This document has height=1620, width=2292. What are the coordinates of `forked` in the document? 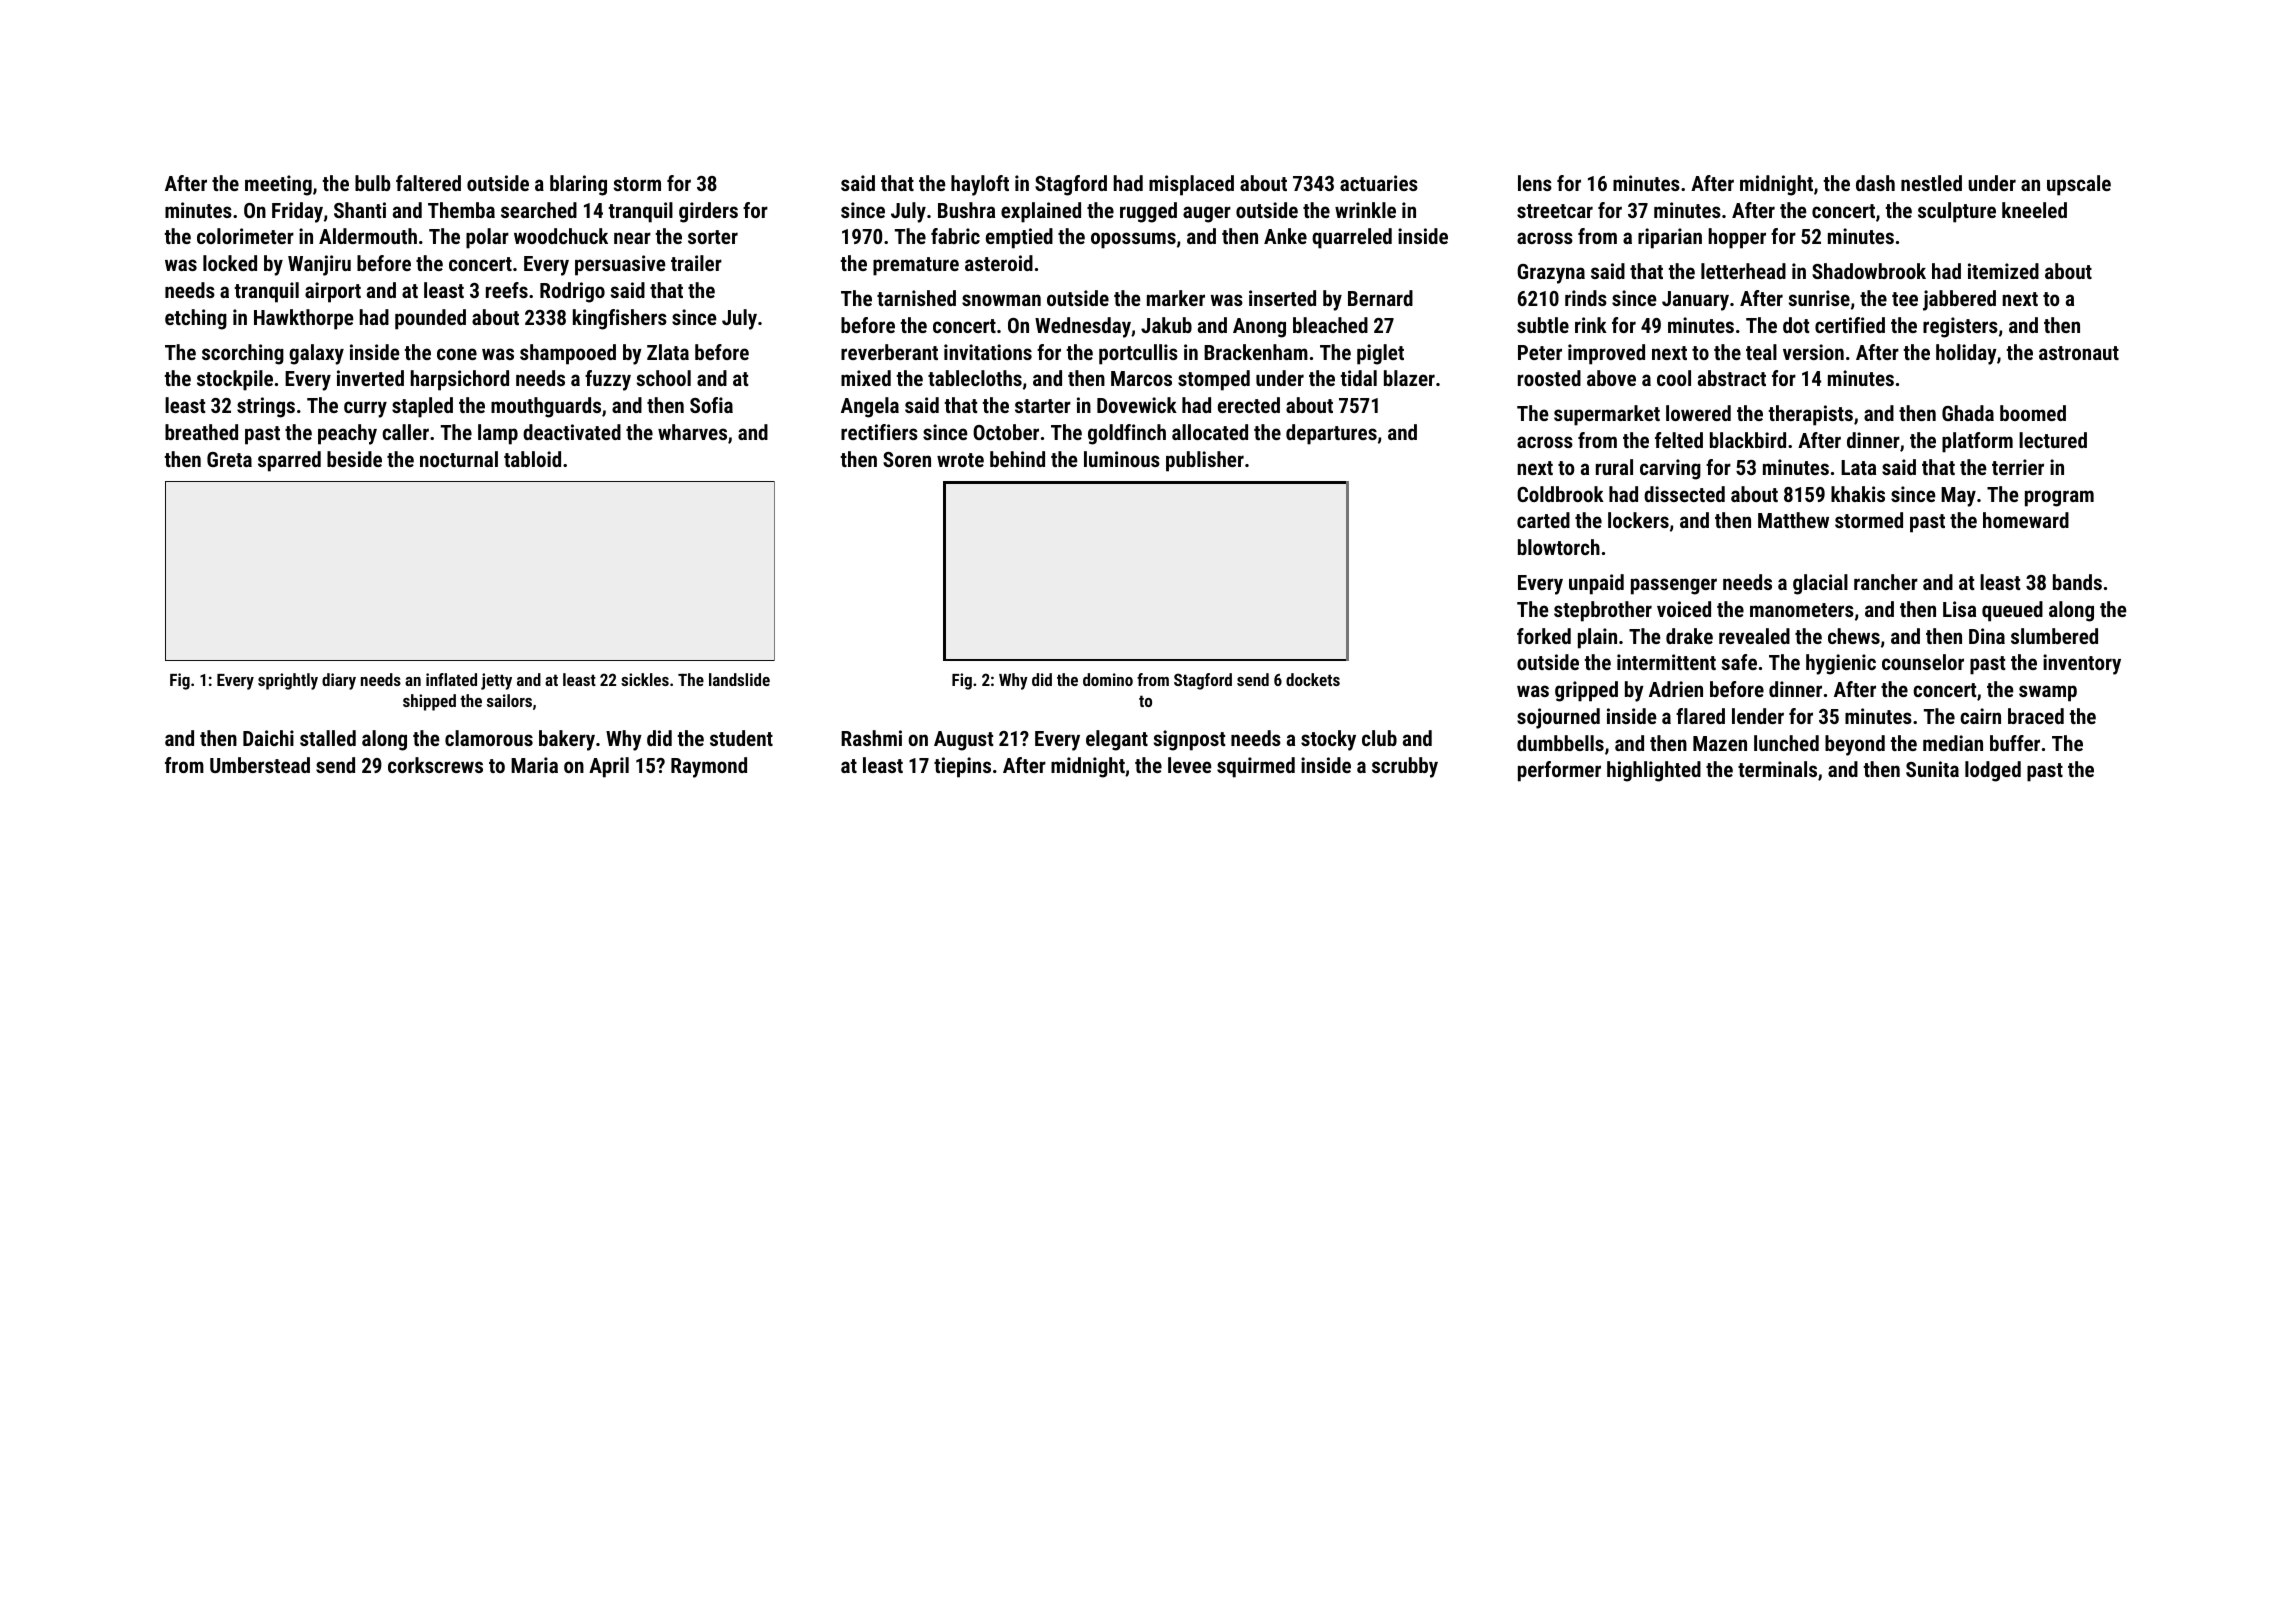 It's located at (1544, 636).
